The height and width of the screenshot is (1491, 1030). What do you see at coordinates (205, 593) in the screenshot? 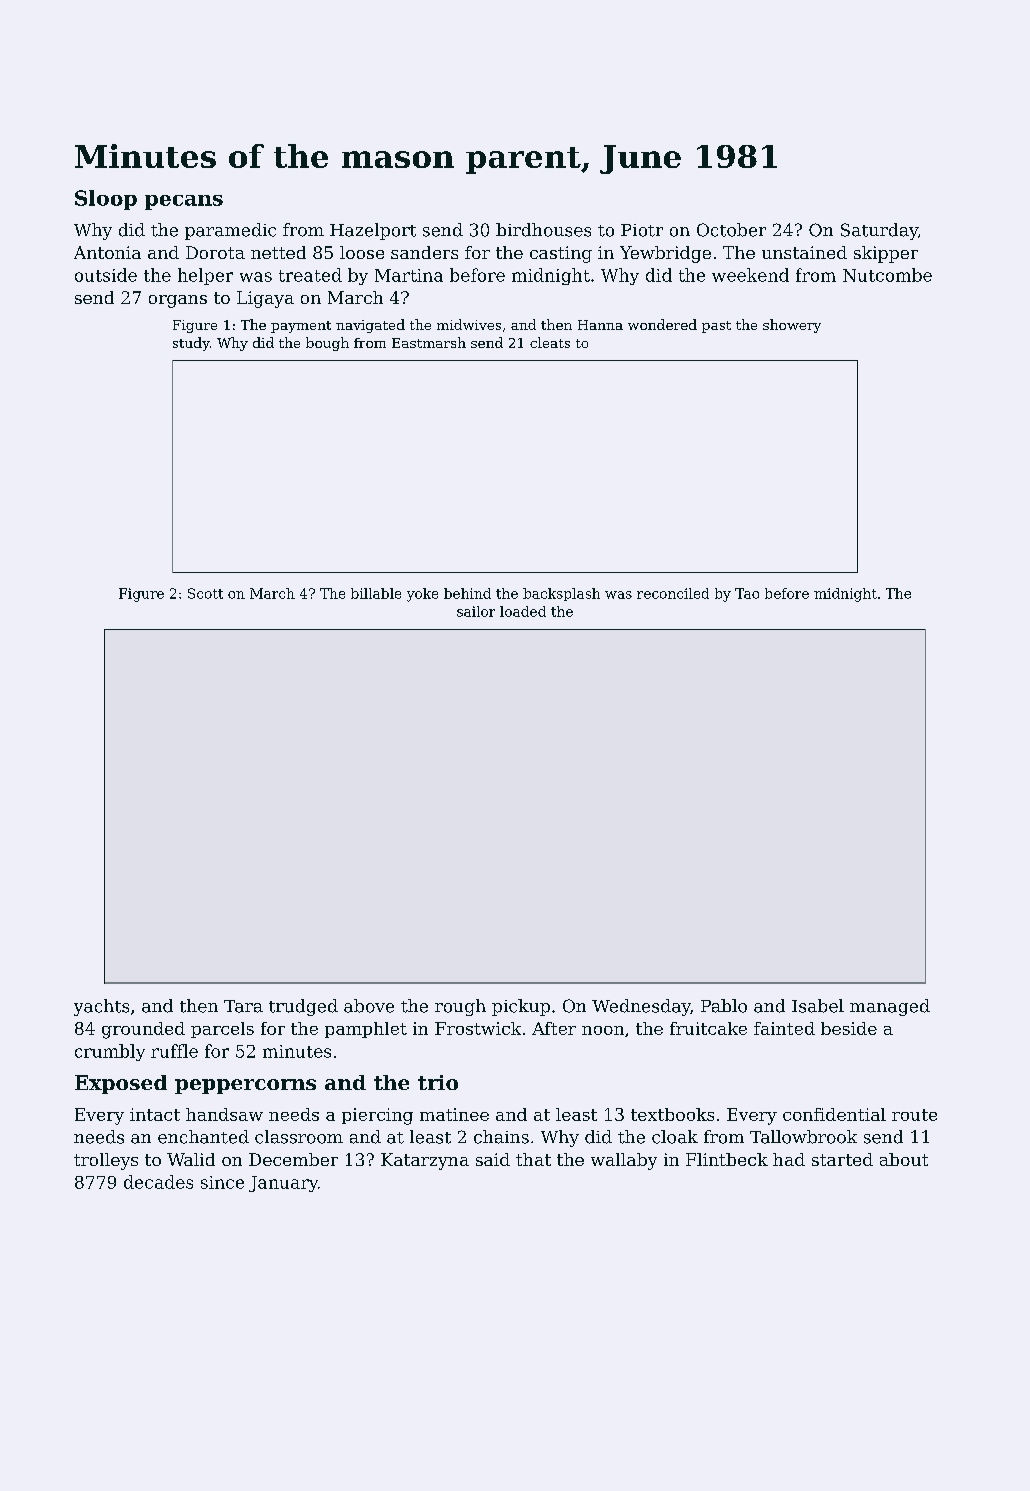
I see `Scott` at bounding box center [205, 593].
